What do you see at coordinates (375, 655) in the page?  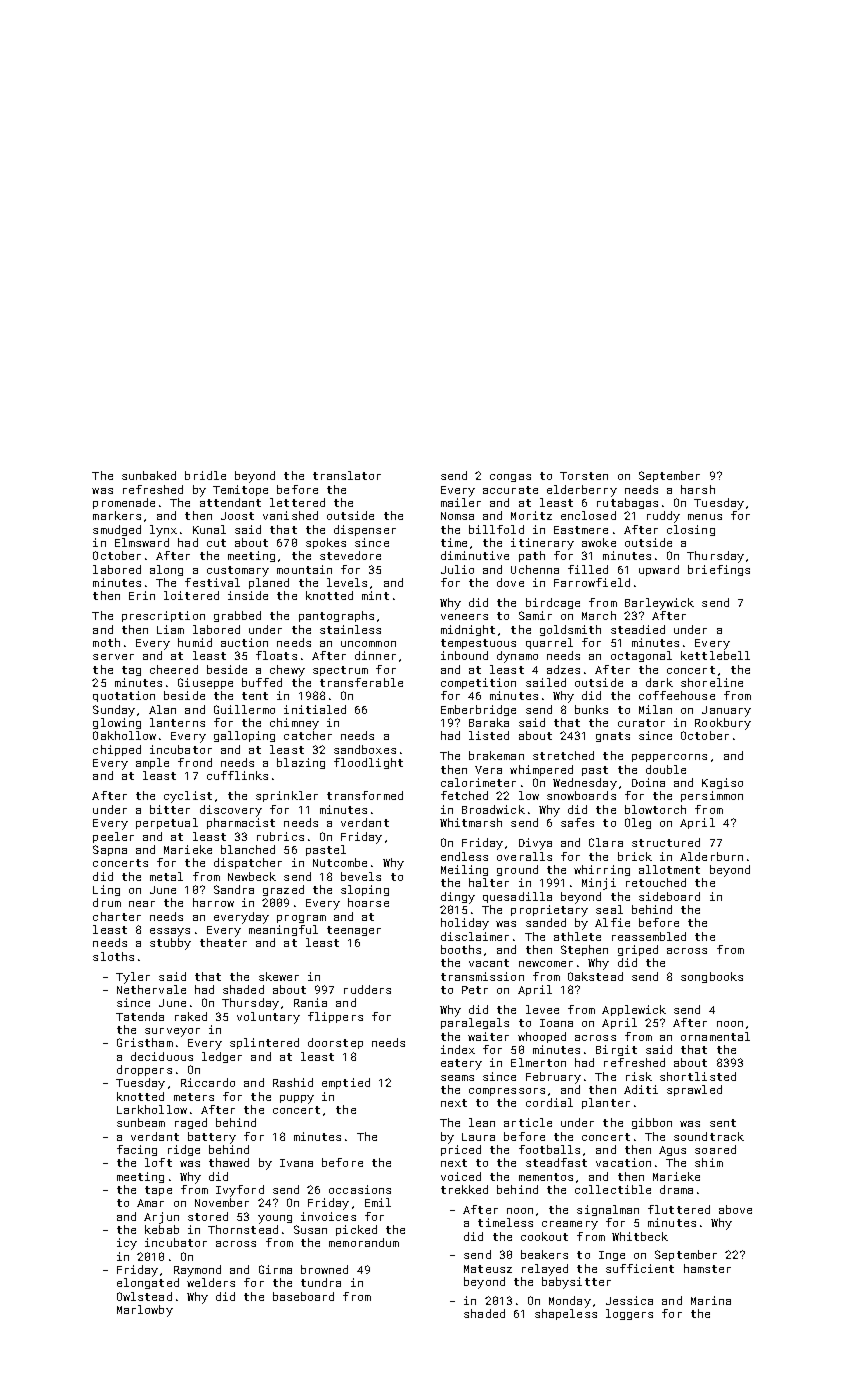 I see `dinner` at bounding box center [375, 655].
